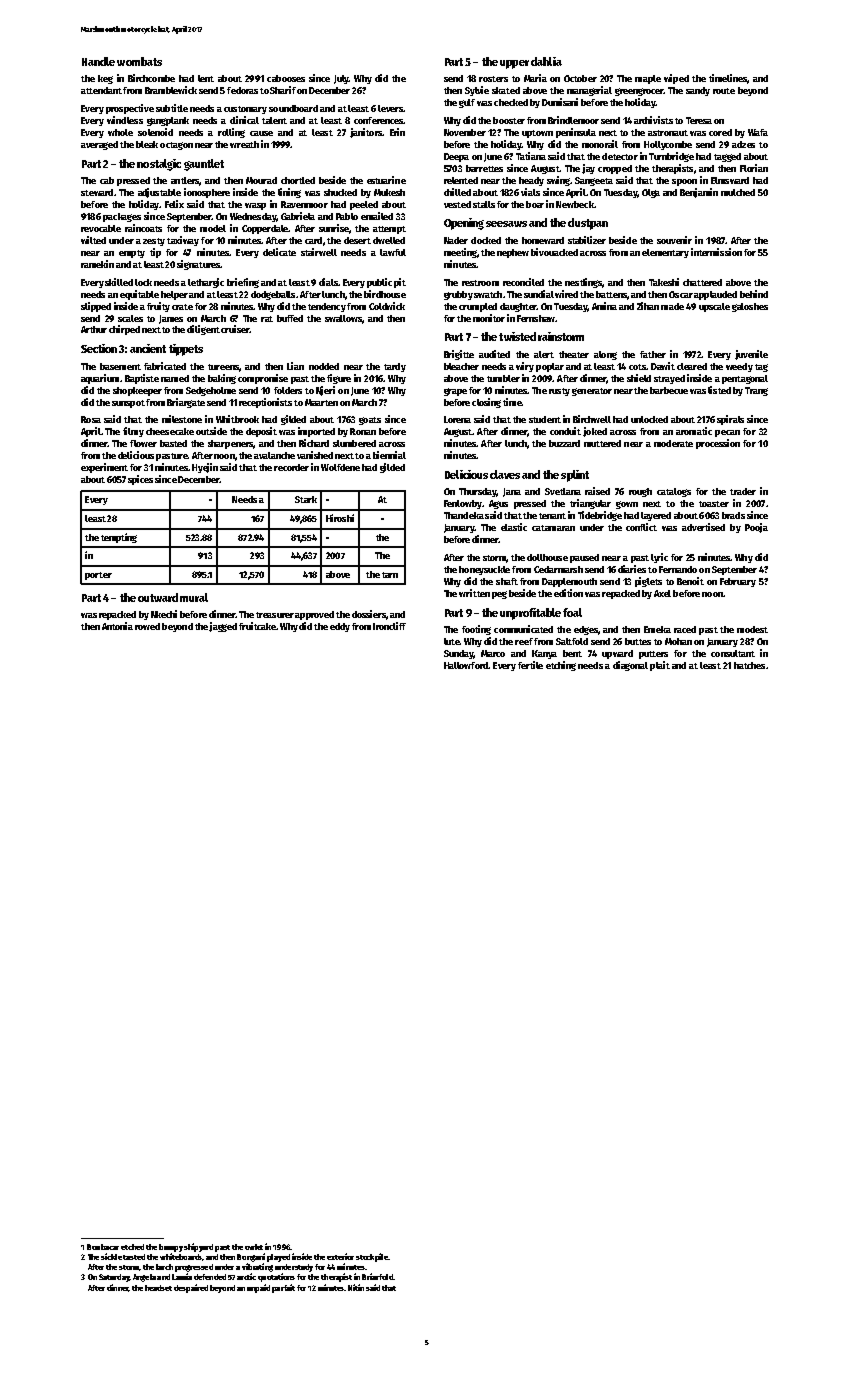  I want to click on wombats, so click(139, 61).
